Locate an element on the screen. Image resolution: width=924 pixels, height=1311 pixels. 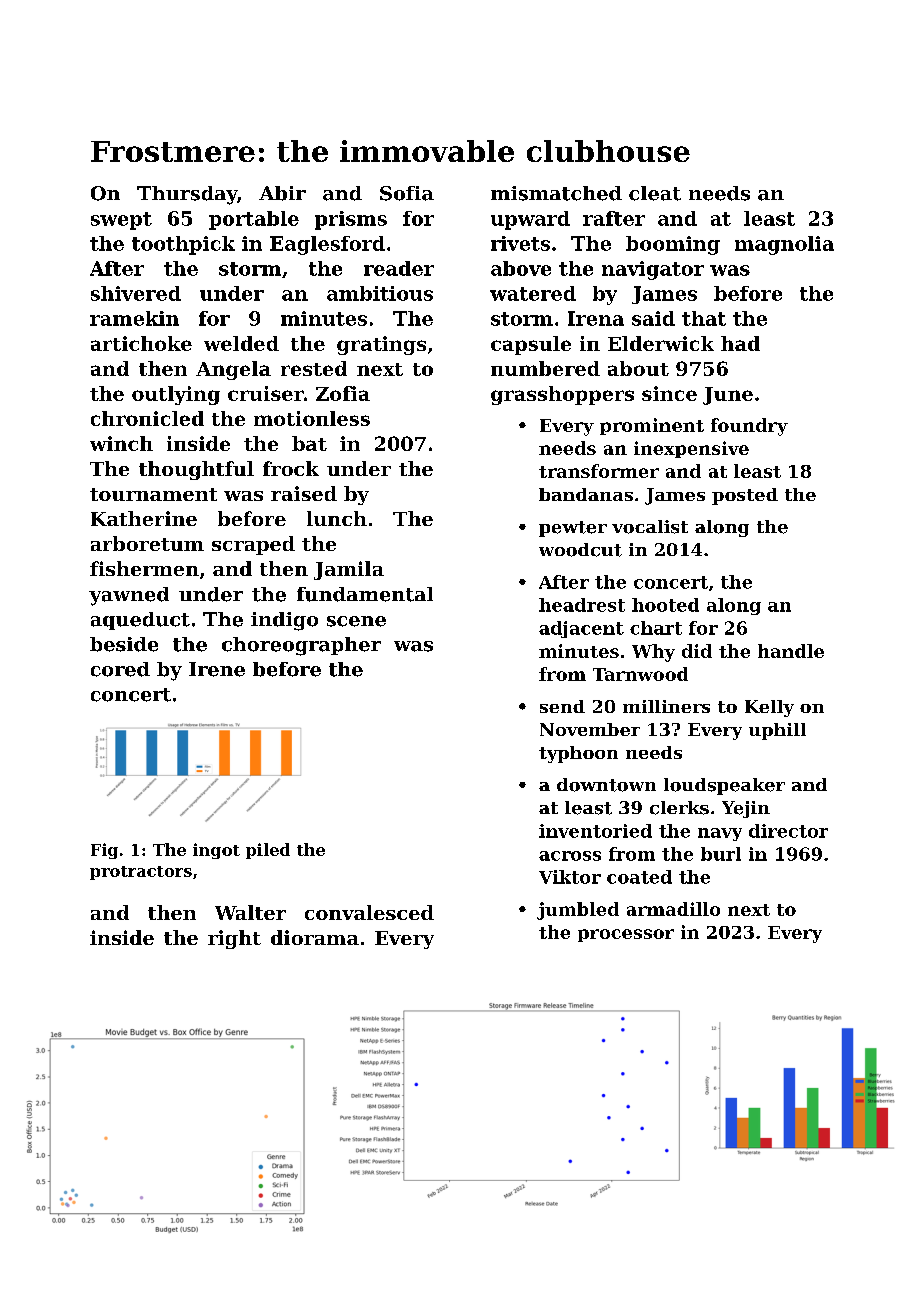
typhoon is located at coordinates (578, 754).
